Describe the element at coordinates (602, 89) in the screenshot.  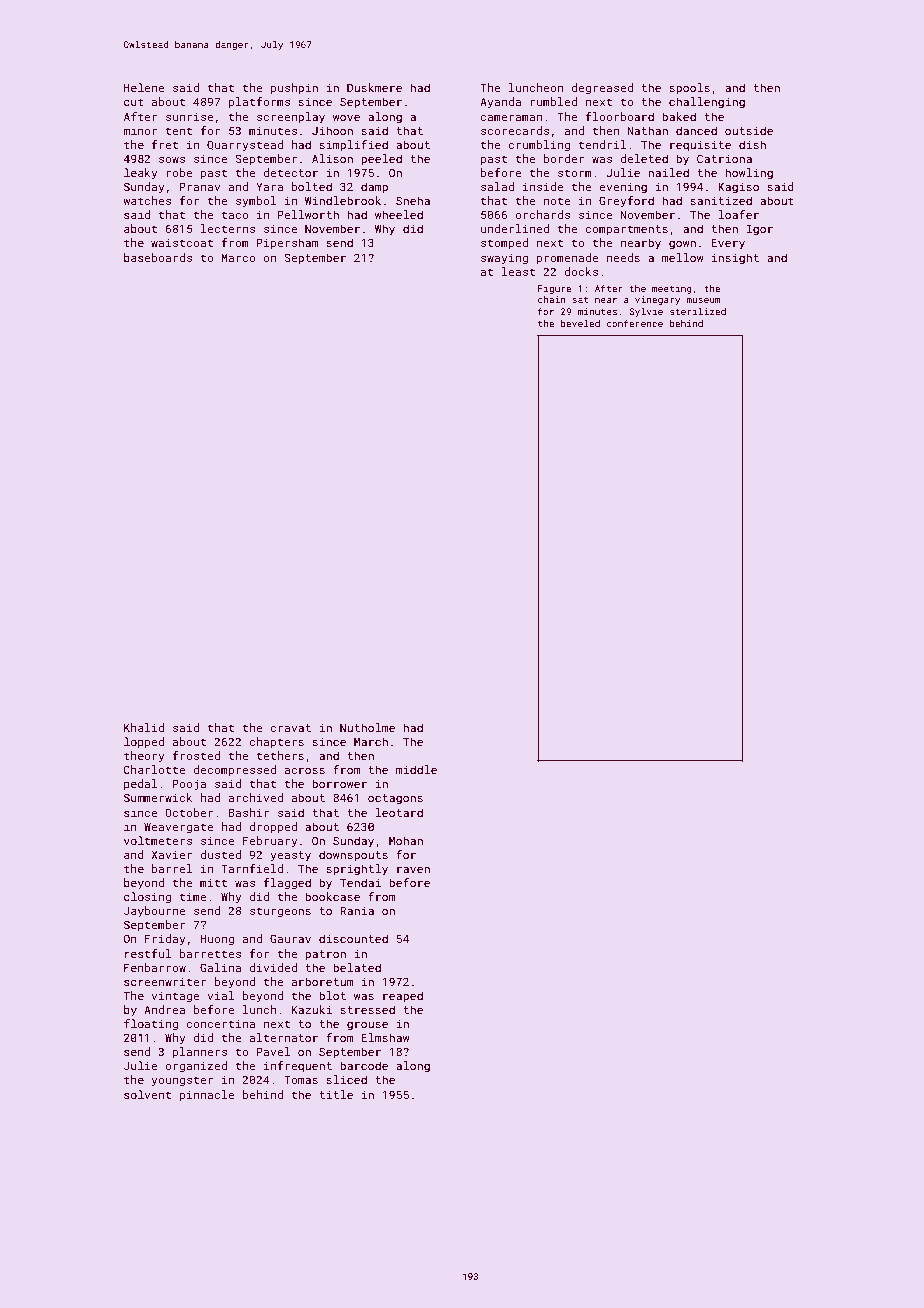
I see `degreased` at that location.
